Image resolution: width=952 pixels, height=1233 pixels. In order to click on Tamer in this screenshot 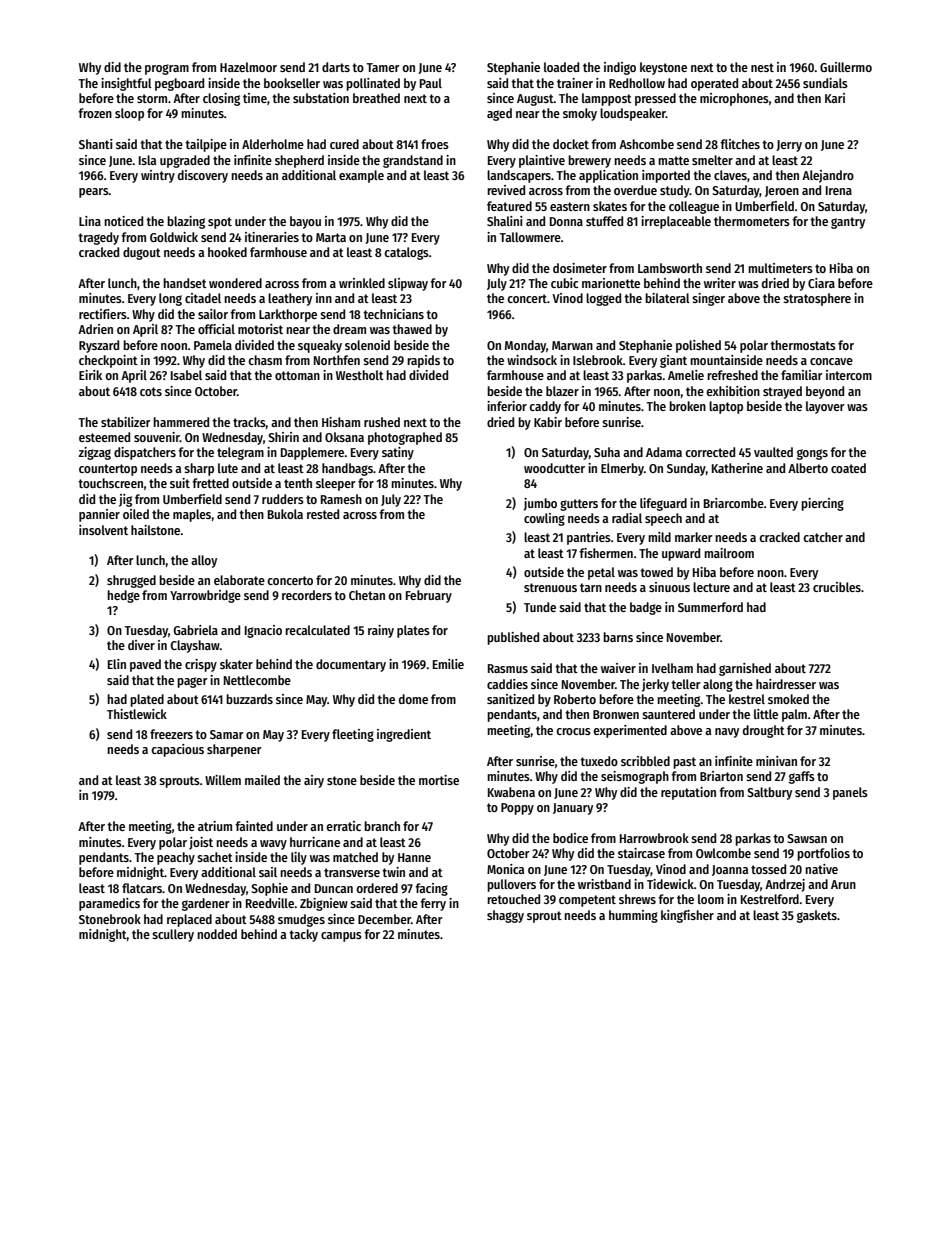, I will do `click(383, 67)`.
